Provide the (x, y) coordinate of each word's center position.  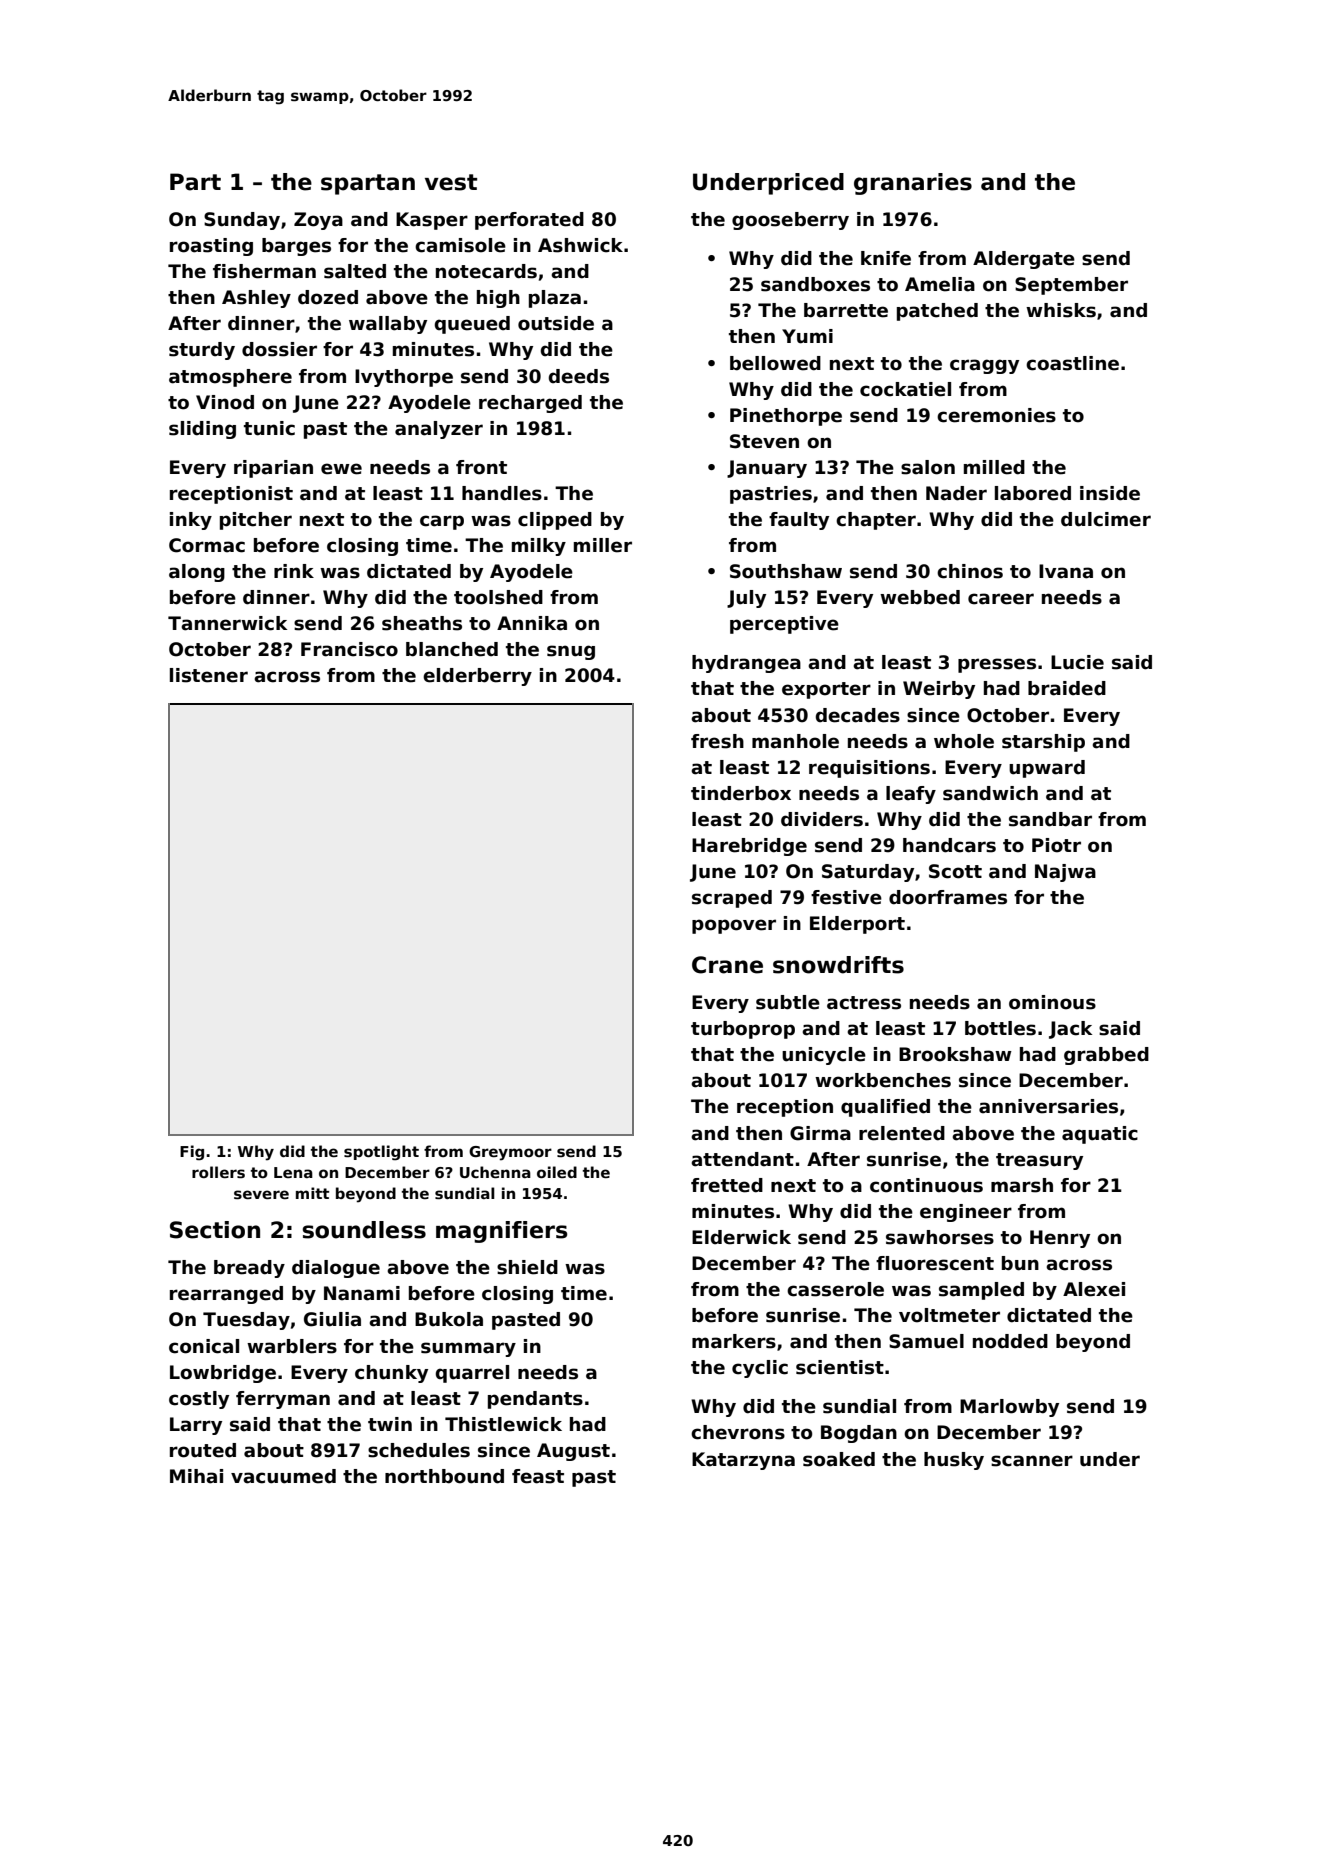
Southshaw (786, 571)
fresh (717, 741)
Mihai (196, 1476)
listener (209, 675)
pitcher (256, 521)
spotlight (381, 1153)
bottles (1000, 1028)
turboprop (743, 1030)
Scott (955, 871)
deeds (579, 376)
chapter (876, 521)
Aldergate (1024, 260)
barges (296, 247)
